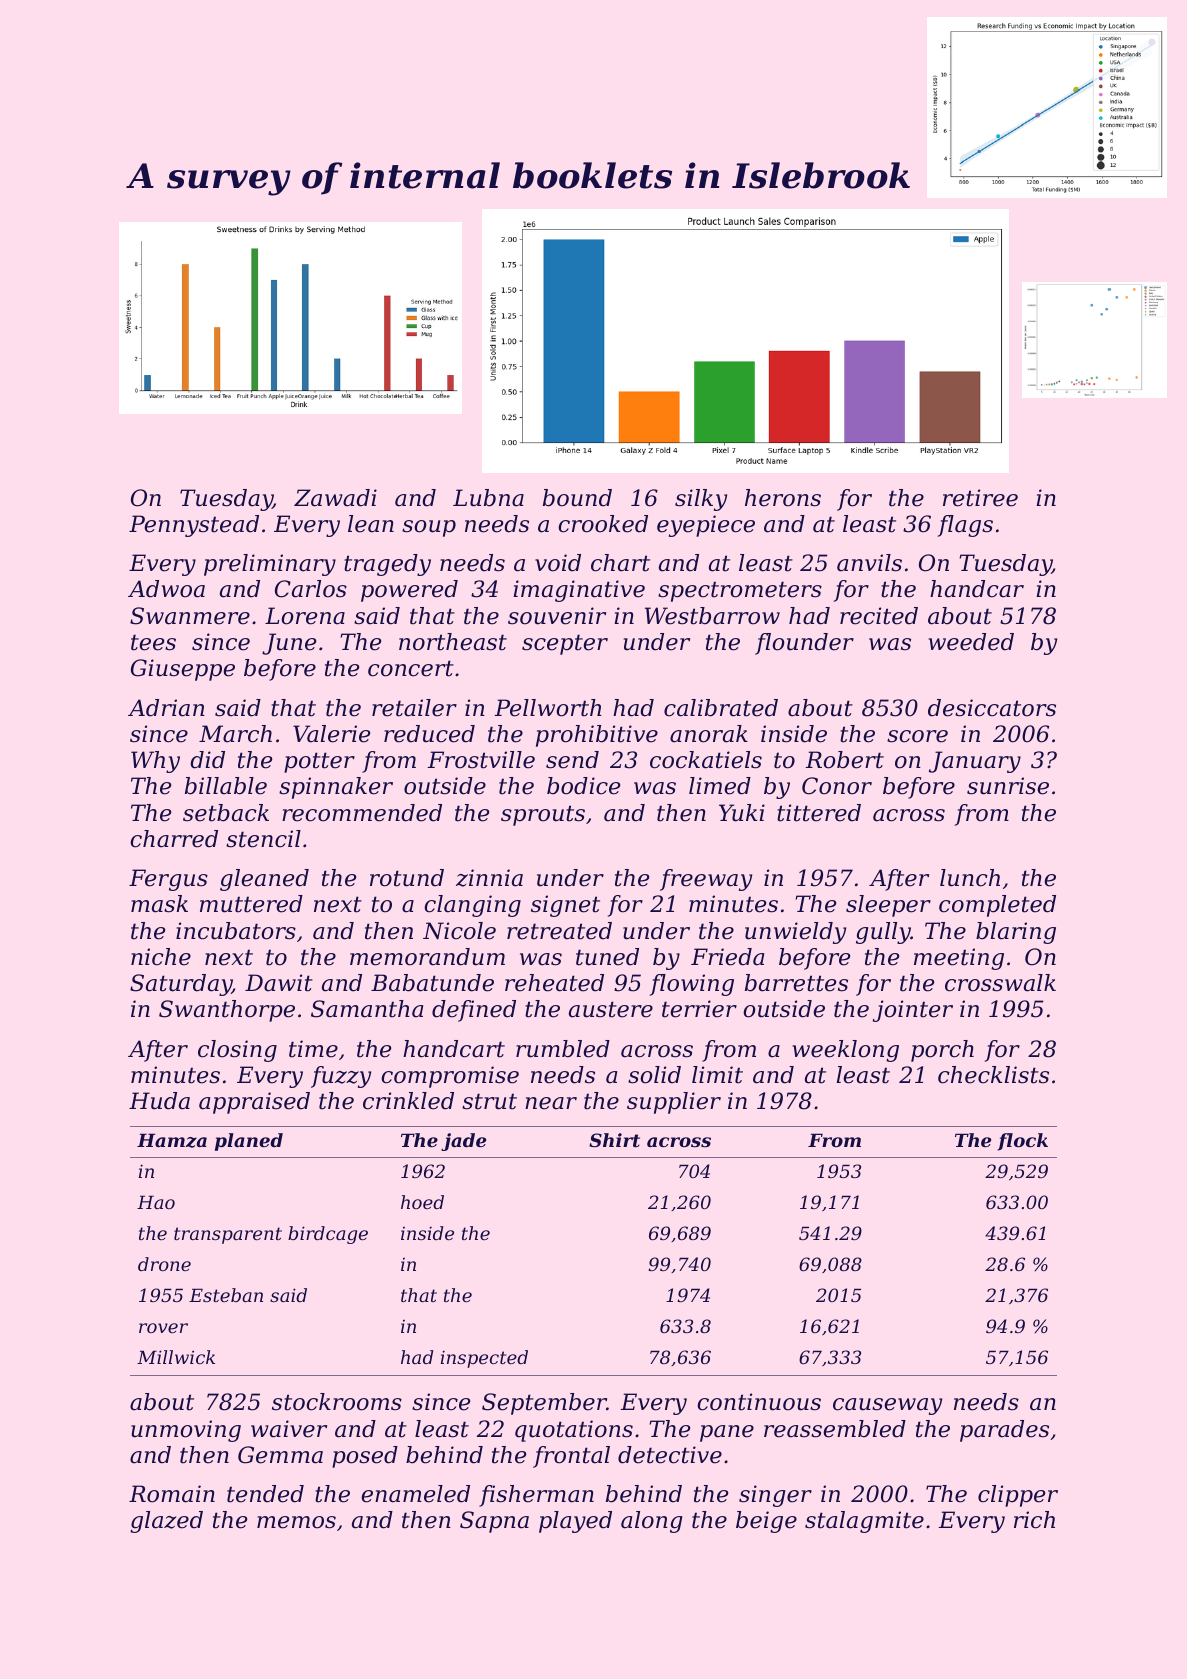 This page has height=1679, width=1187. What do you see at coordinates (429, 734) in the page?
I see `reduced` at bounding box center [429, 734].
